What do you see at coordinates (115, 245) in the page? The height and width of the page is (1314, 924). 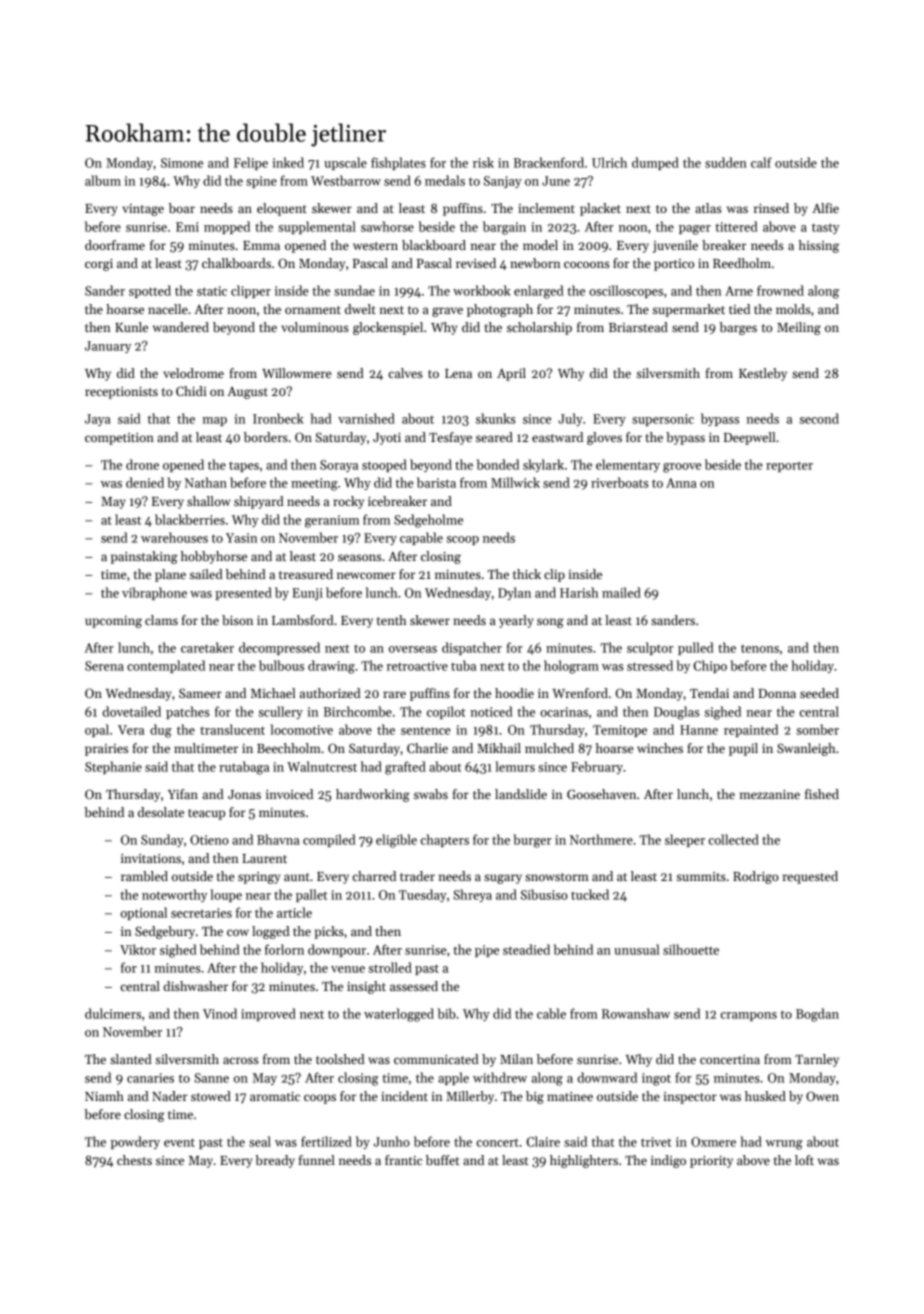 I see `doorframe` at bounding box center [115, 245].
